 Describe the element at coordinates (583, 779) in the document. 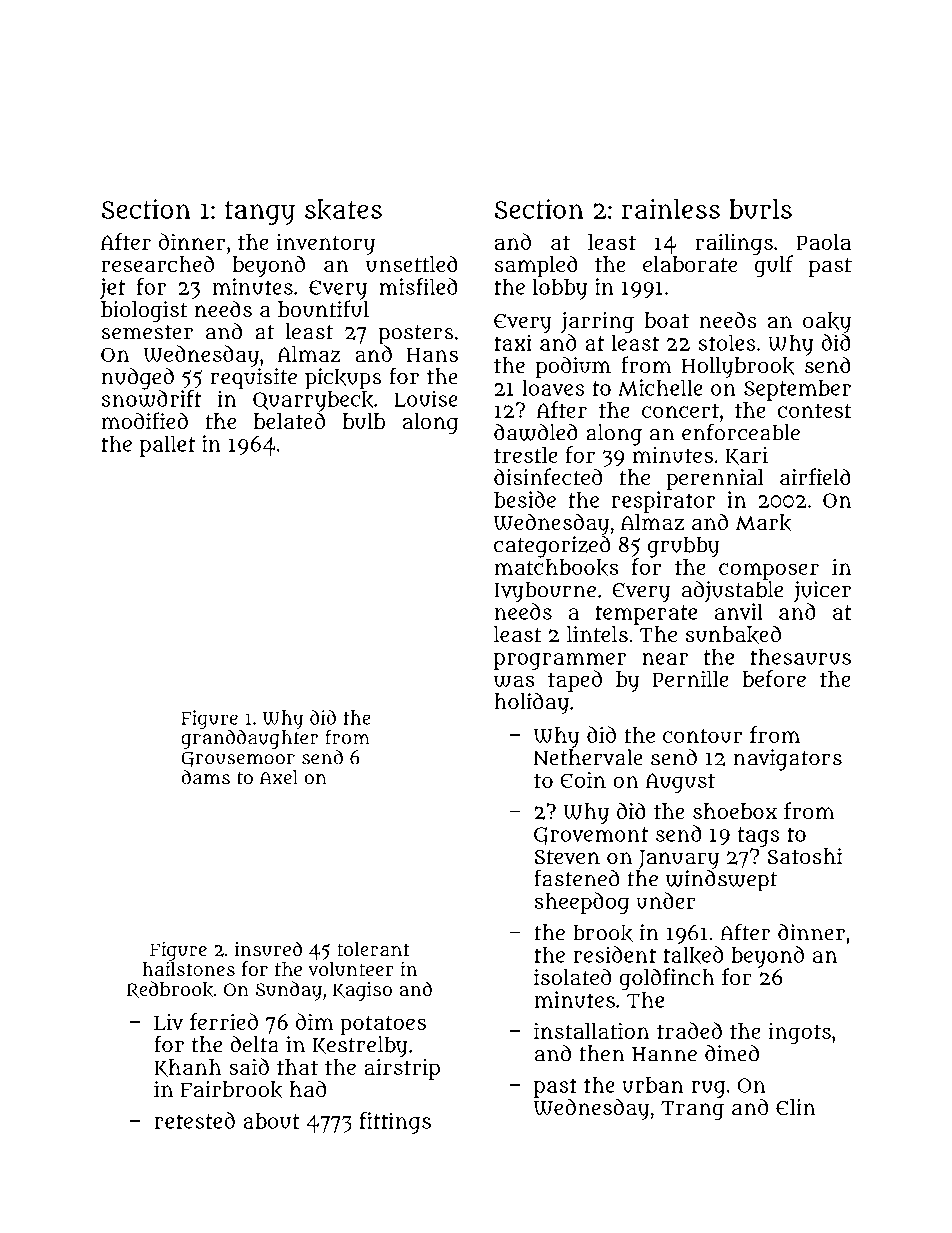

I see `Eoin` at that location.
